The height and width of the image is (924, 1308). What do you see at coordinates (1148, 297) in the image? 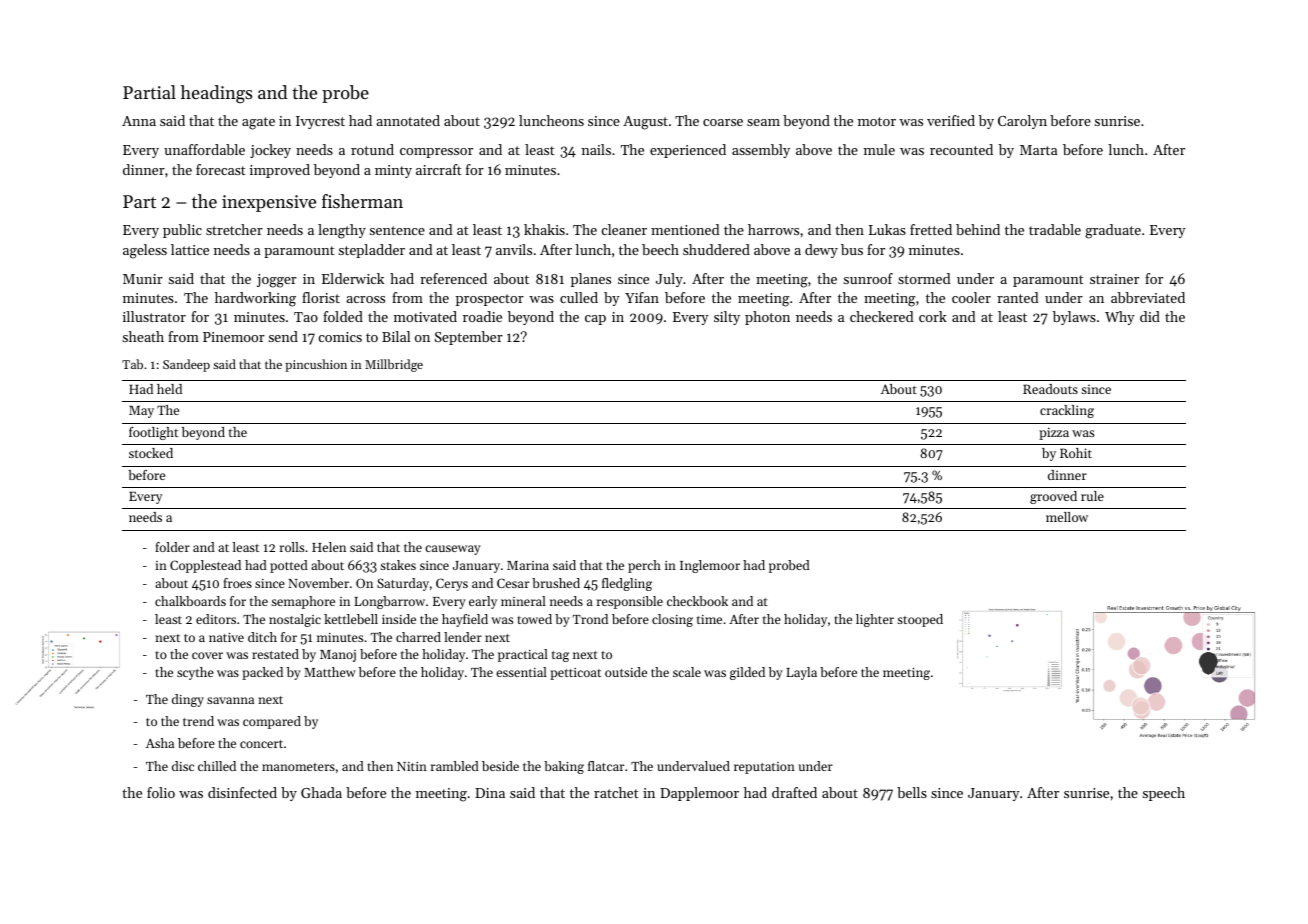
I see `abbreviated` at bounding box center [1148, 297].
